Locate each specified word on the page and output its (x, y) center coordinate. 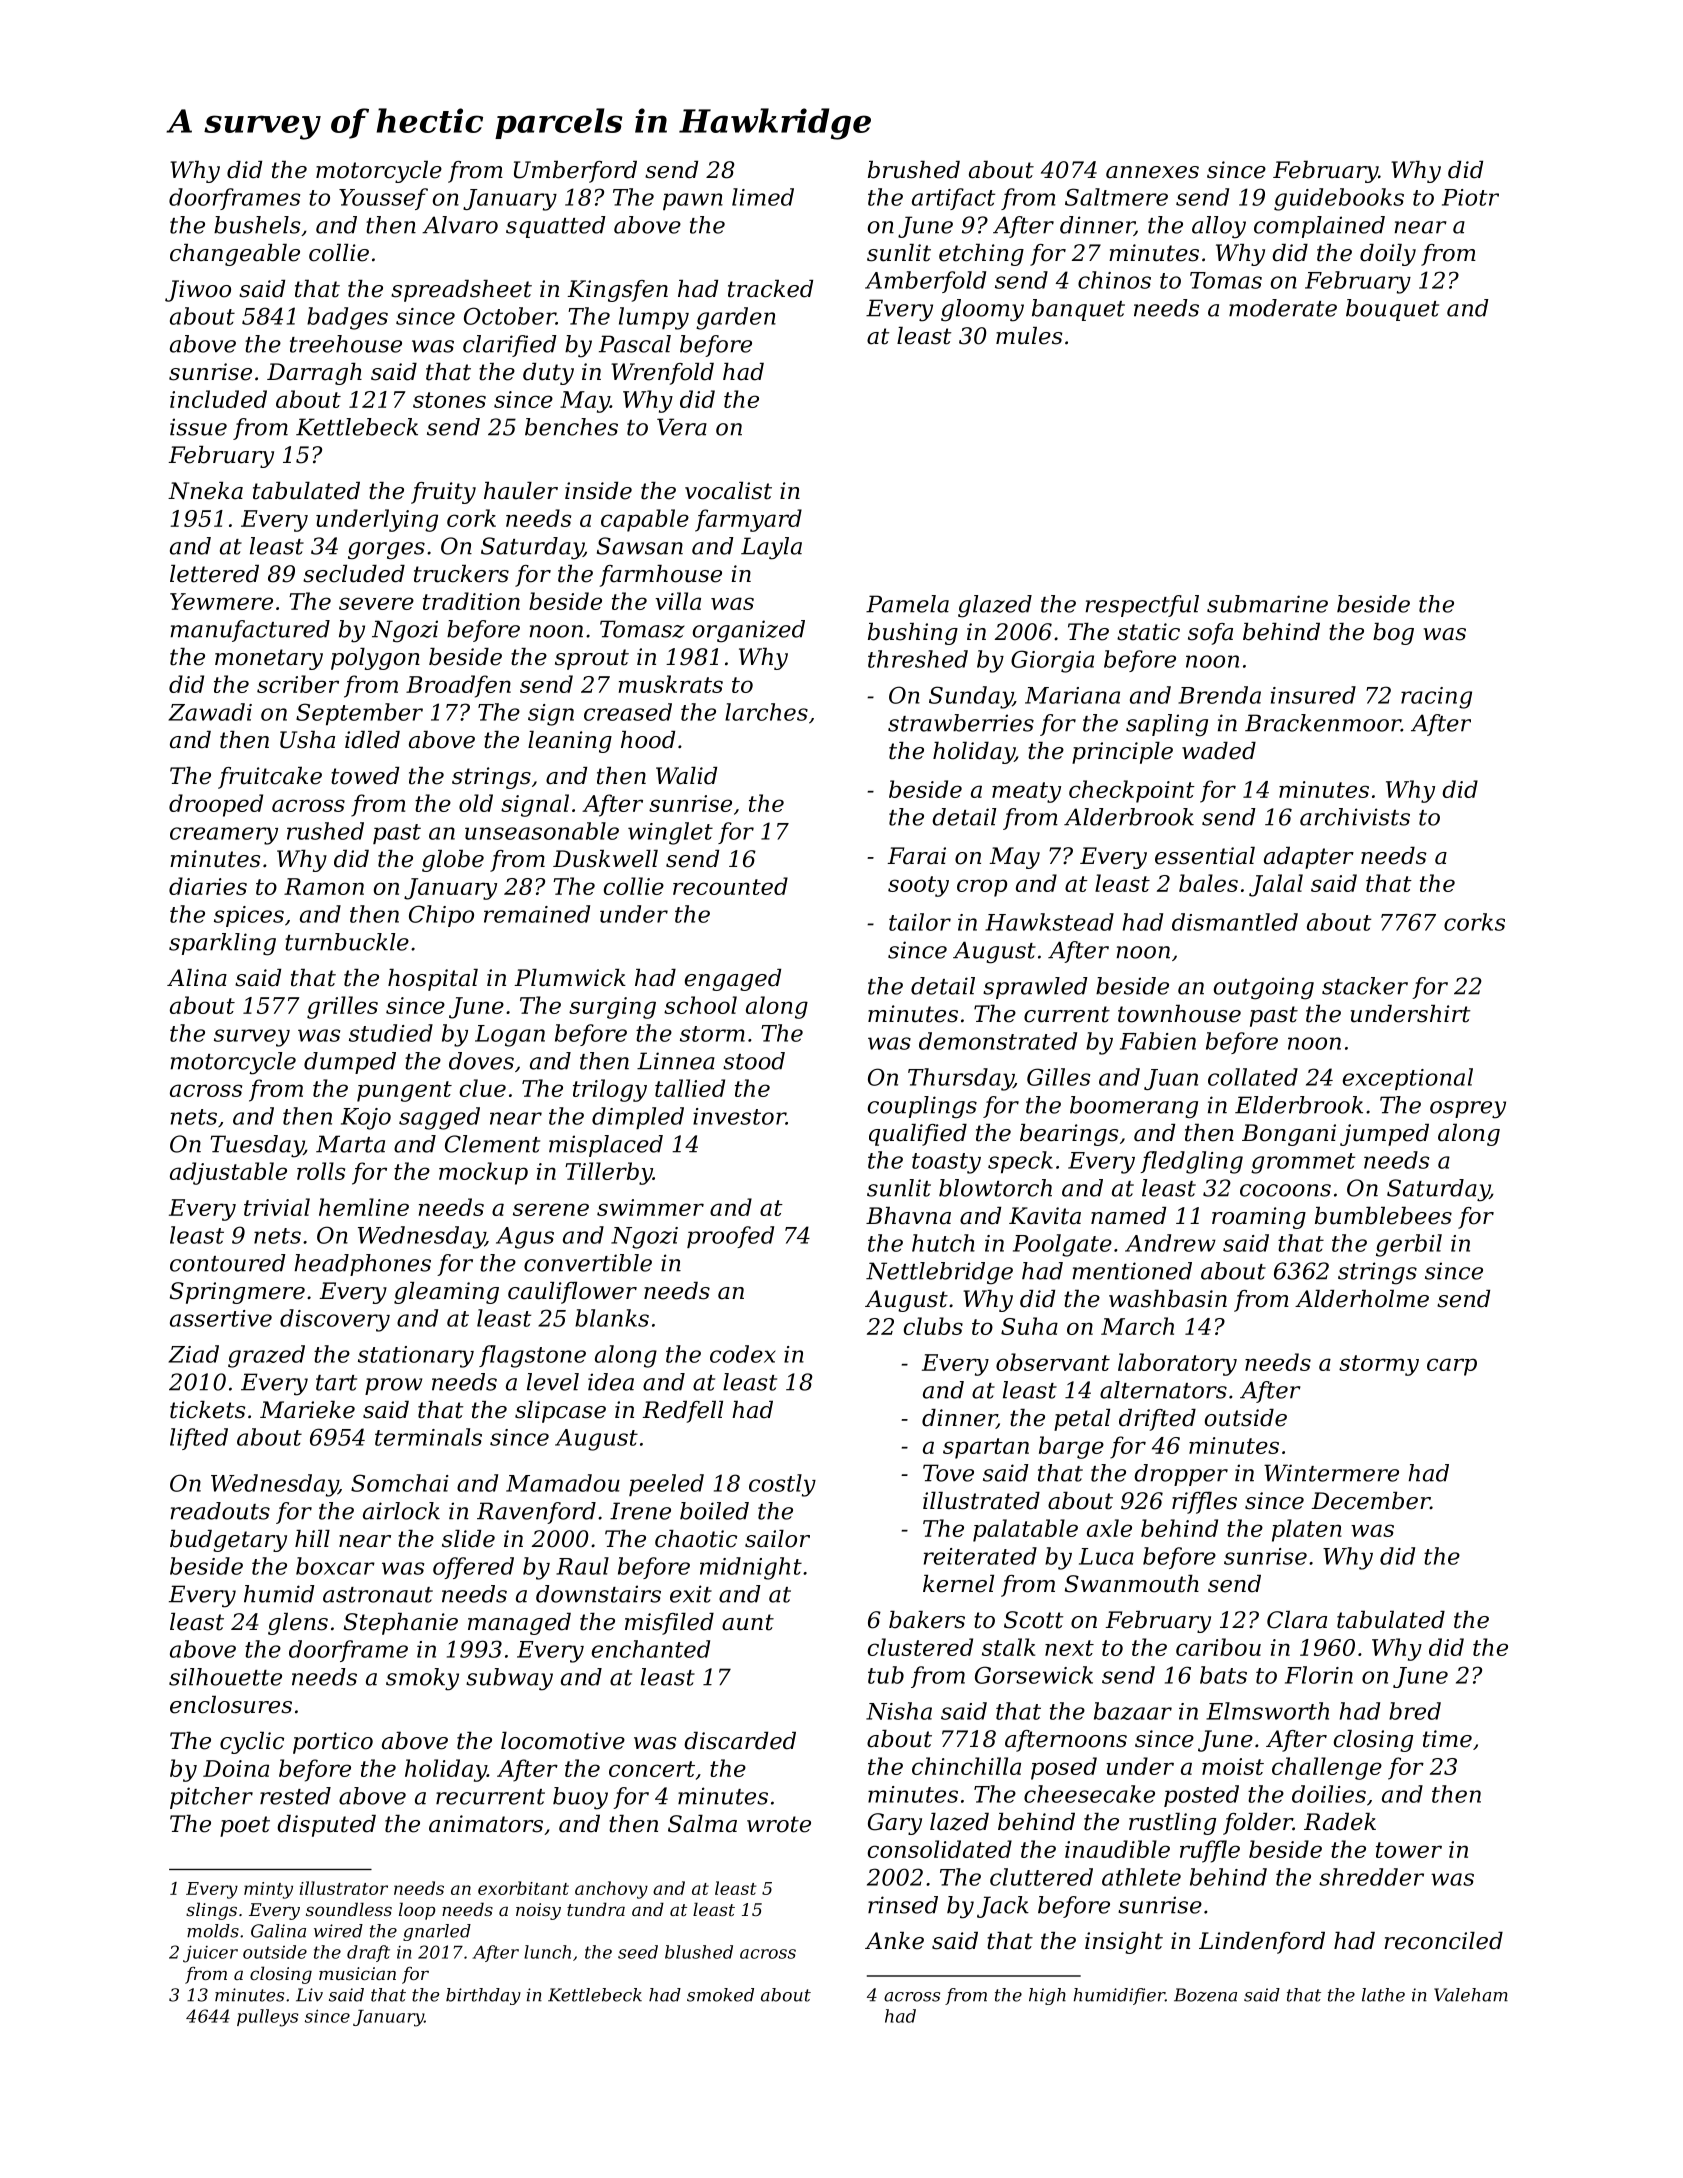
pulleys (268, 2018)
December (1370, 1501)
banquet (1078, 310)
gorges (386, 551)
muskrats (670, 684)
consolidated (939, 1849)
